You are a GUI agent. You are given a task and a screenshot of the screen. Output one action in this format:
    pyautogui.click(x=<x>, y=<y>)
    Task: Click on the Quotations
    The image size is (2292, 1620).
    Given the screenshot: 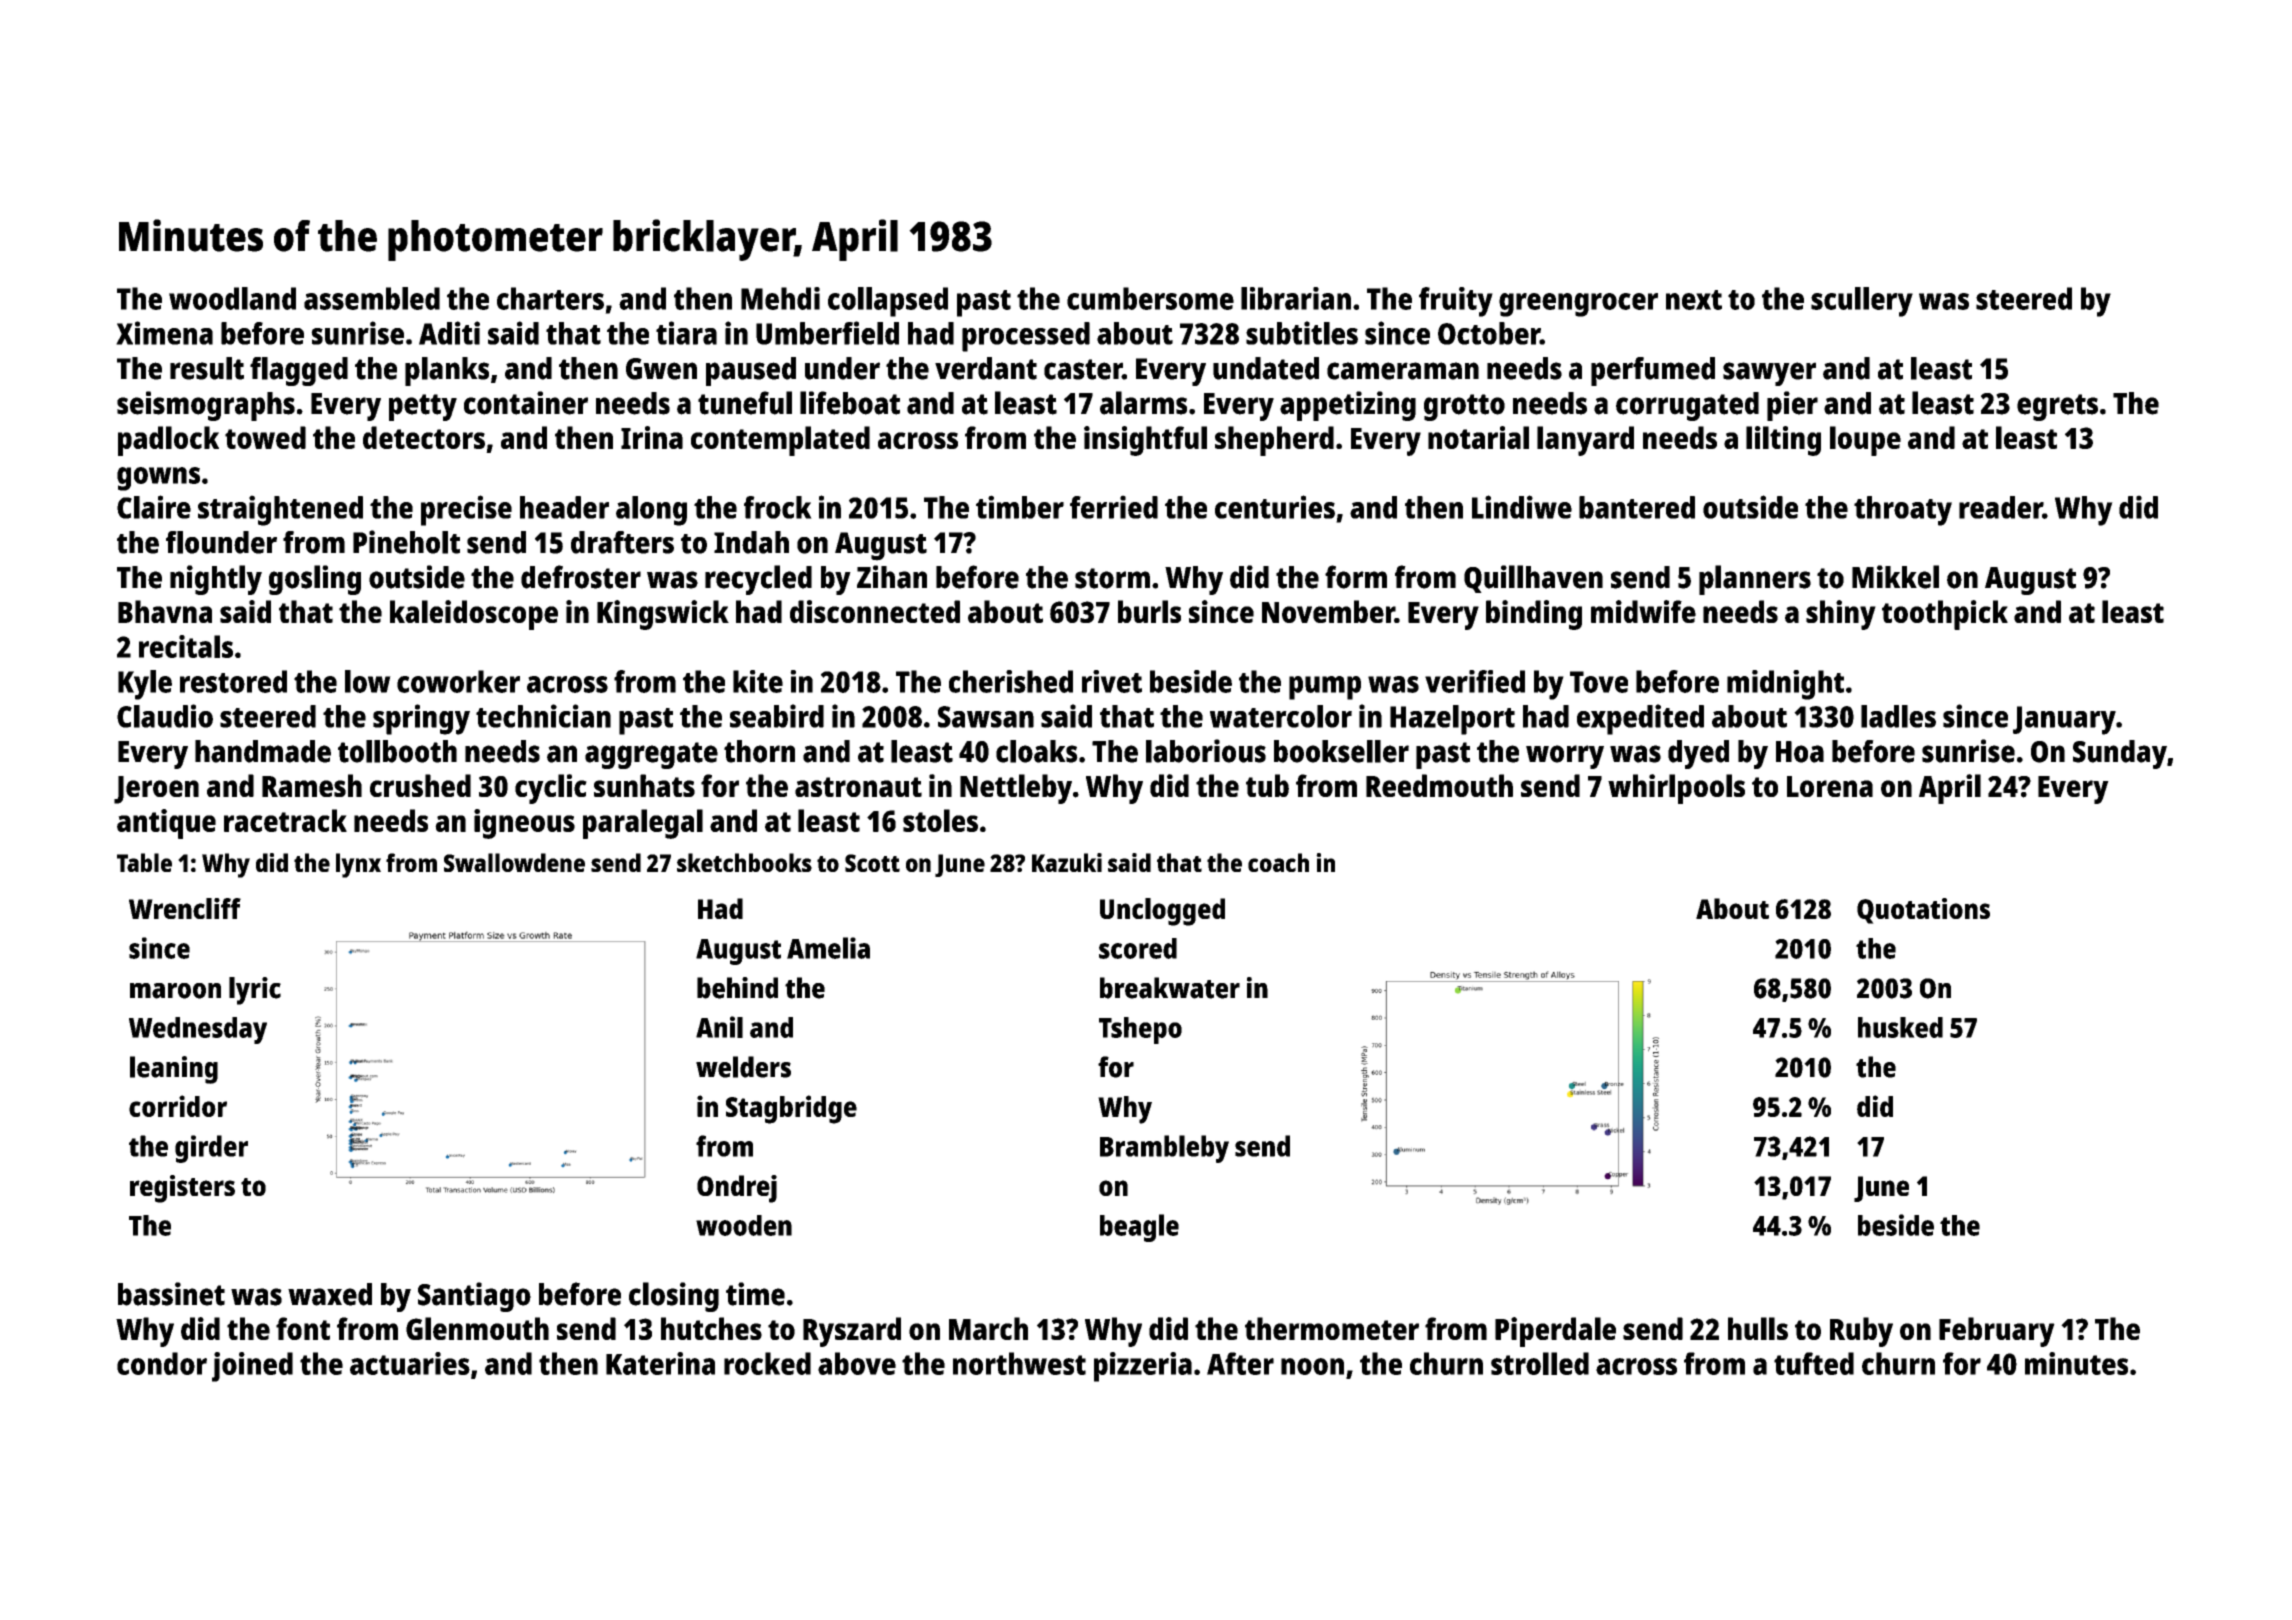 What is the action you would take?
    pyautogui.click(x=1923, y=911)
